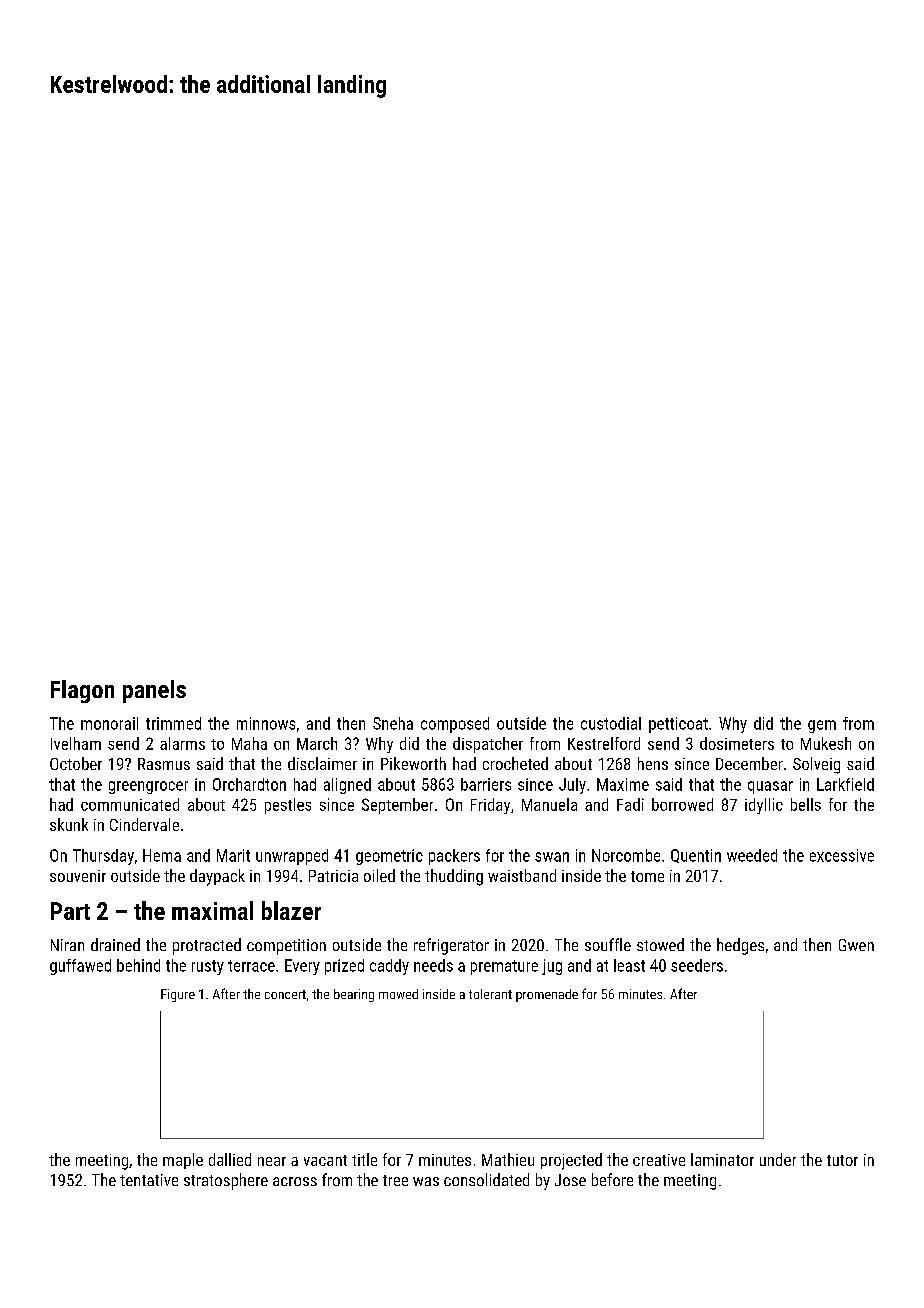 This page has width=924, height=1308. What do you see at coordinates (80, 967) in the page?
I see `guffawed` at bounding box center [80, 967].
